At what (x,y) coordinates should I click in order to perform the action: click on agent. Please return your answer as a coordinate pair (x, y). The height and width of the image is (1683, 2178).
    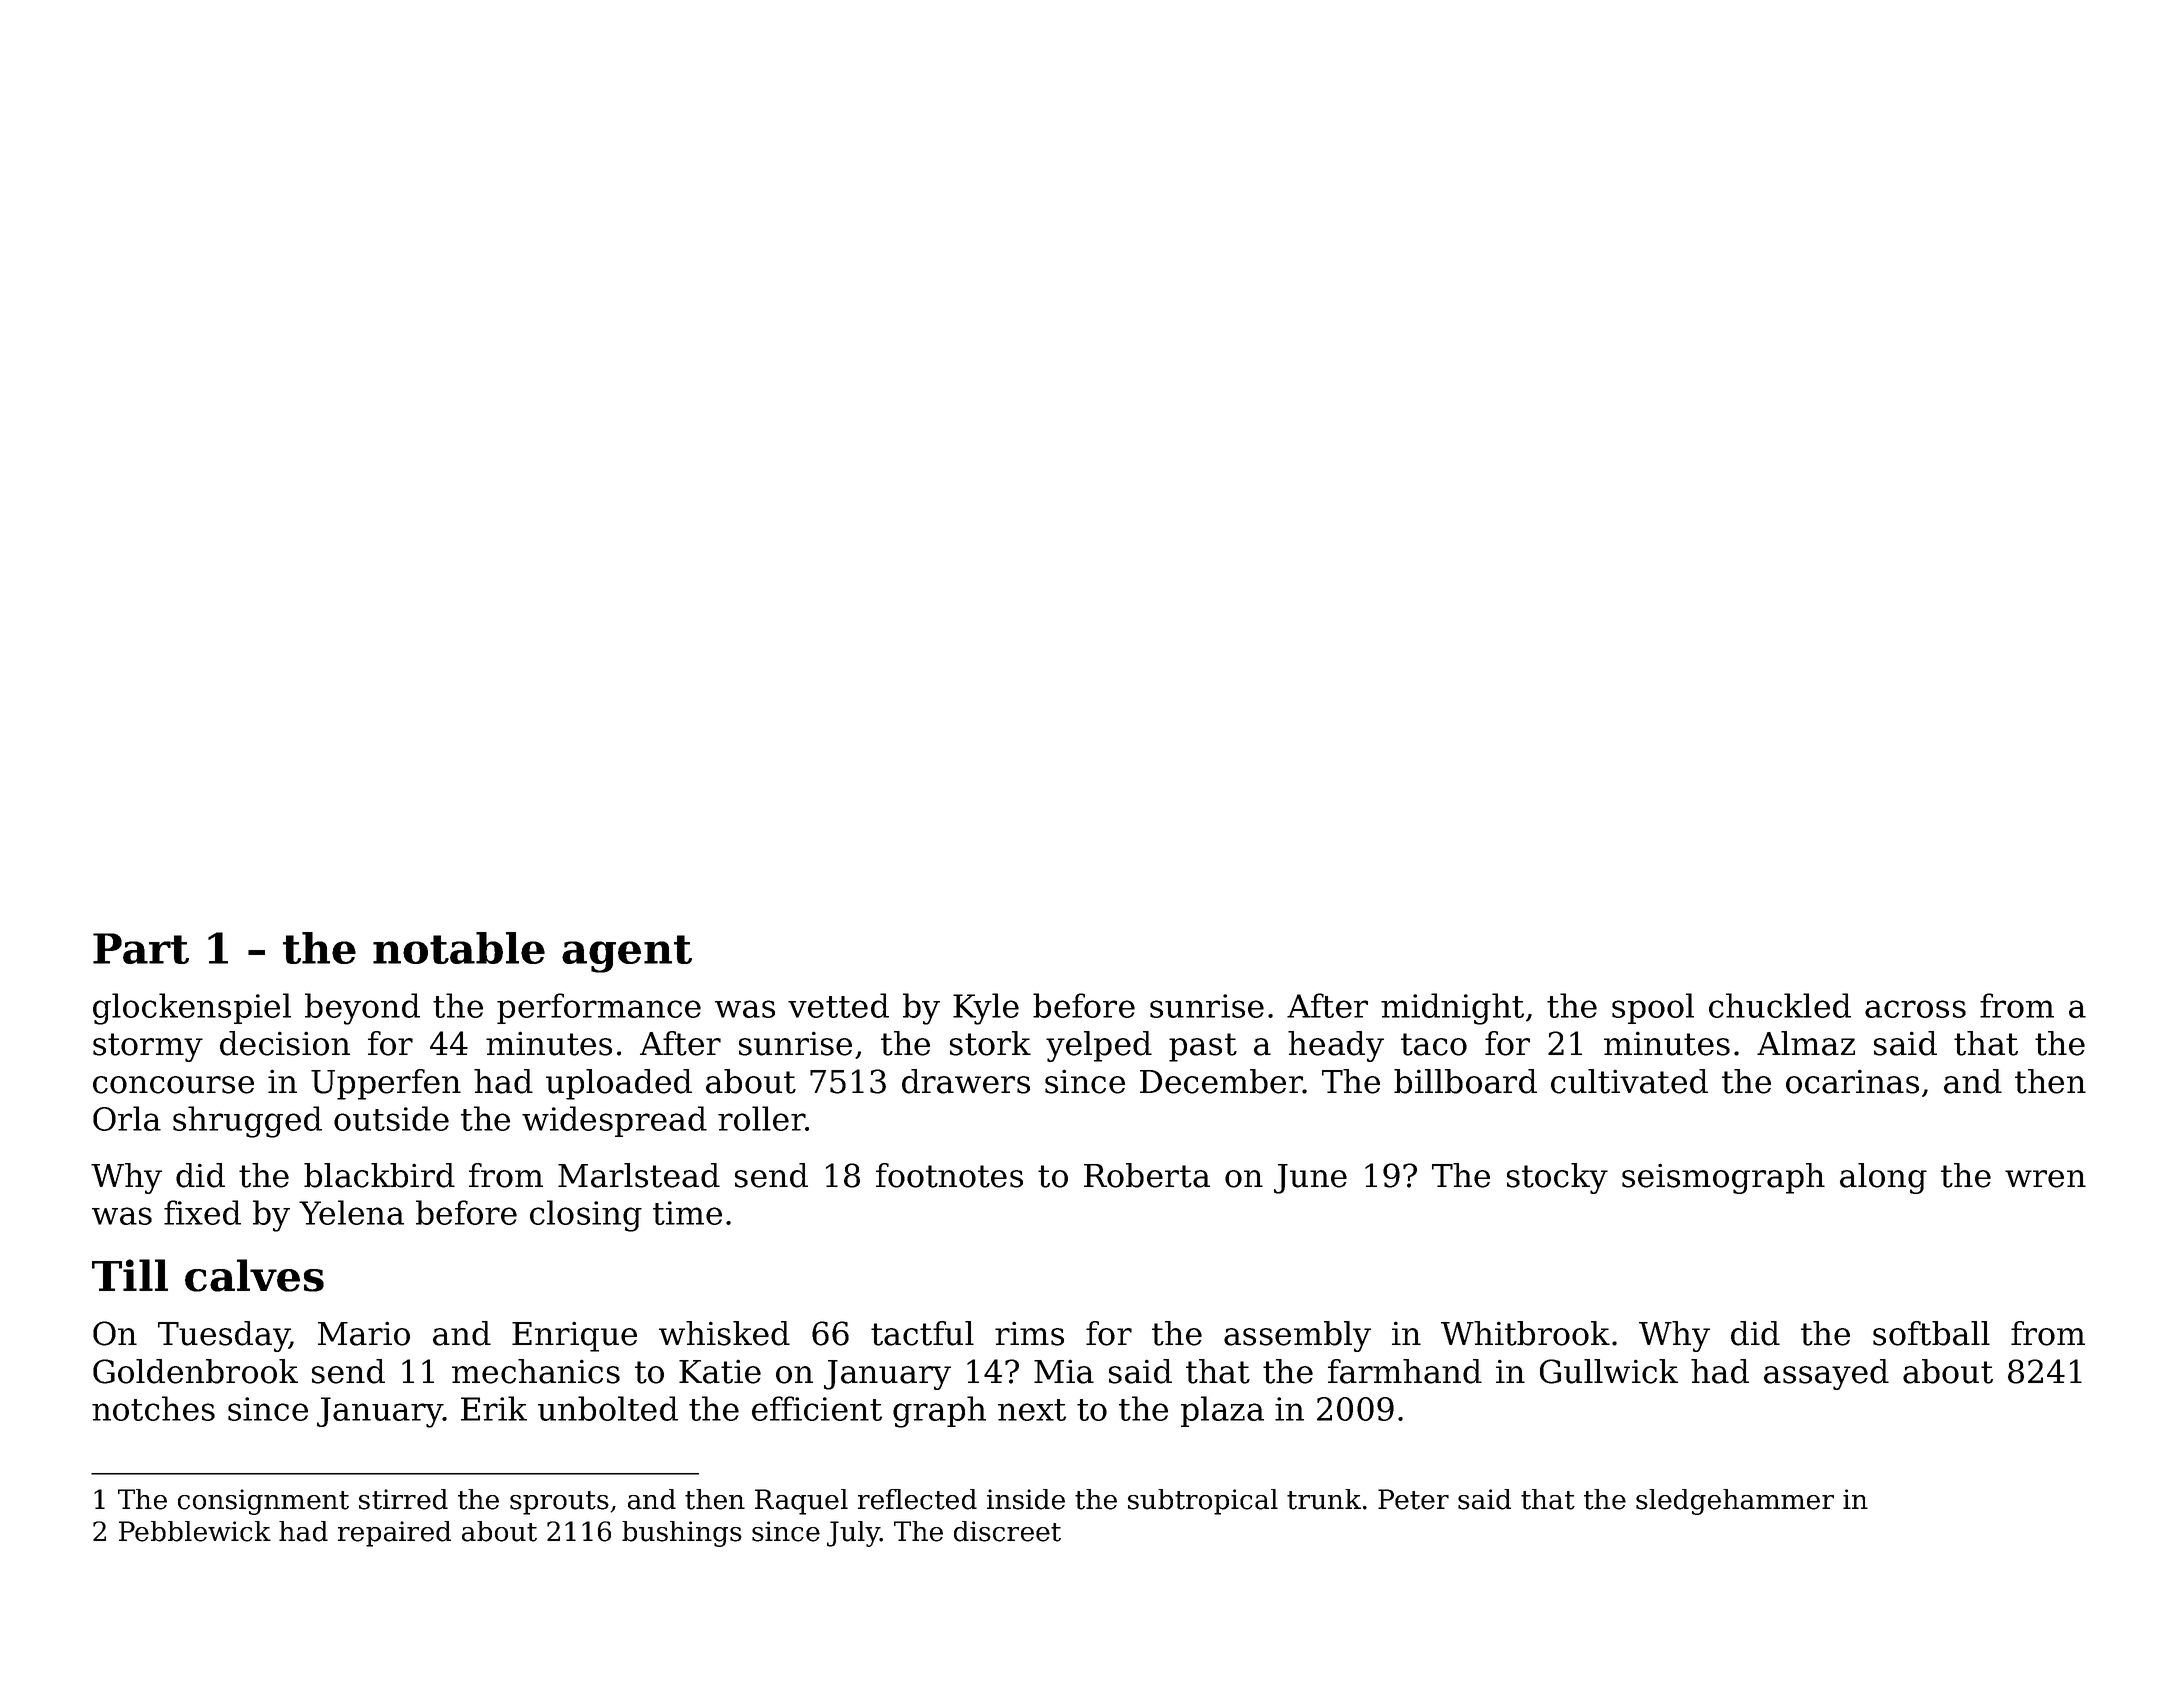
    Looking at the image, I should click on (627, 954).
